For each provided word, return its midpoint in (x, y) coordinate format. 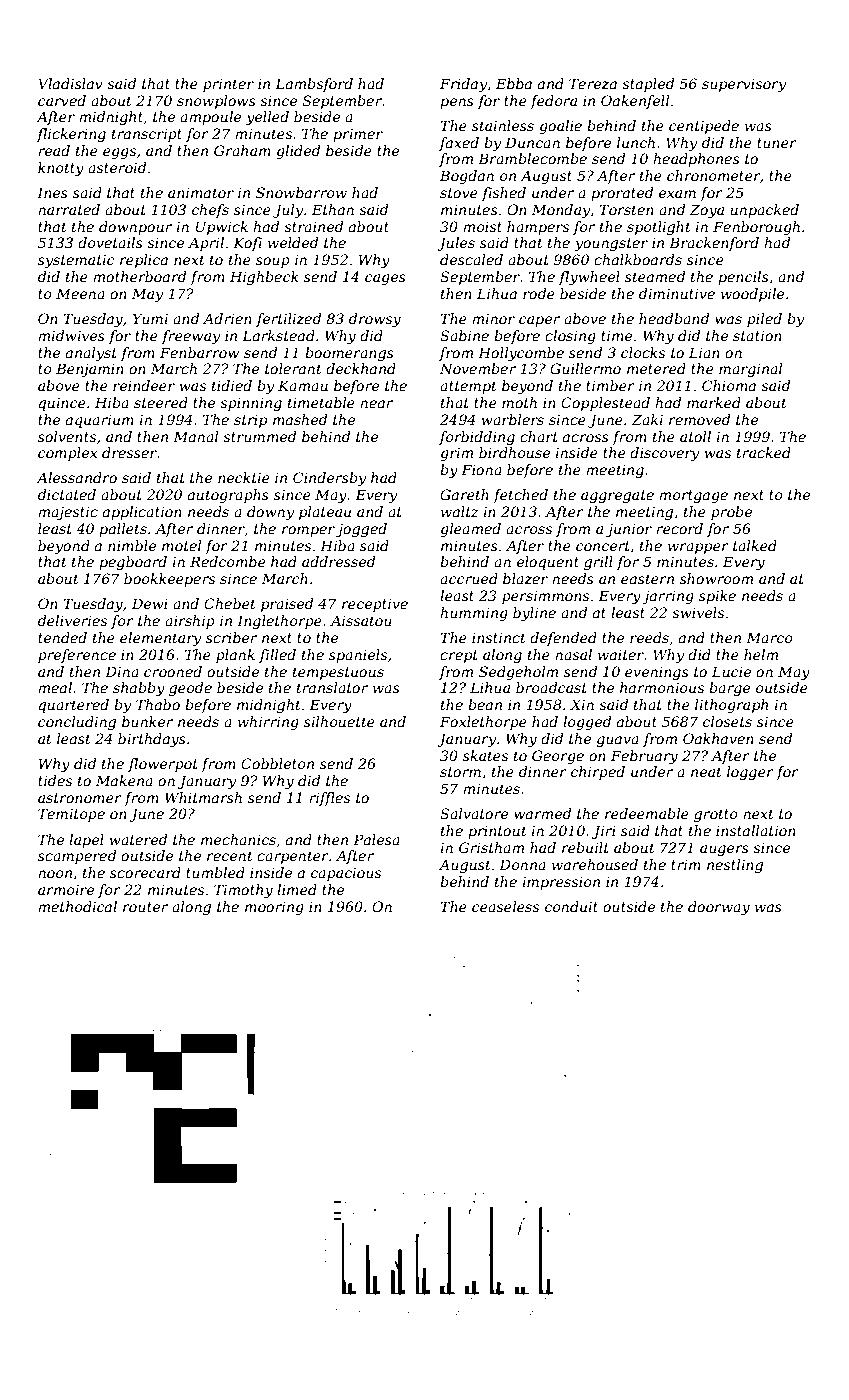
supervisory (744, 85)
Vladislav (71, 83)
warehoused (595, 864)
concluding (77, 723)
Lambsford (314, 85)
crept (459, 656)
